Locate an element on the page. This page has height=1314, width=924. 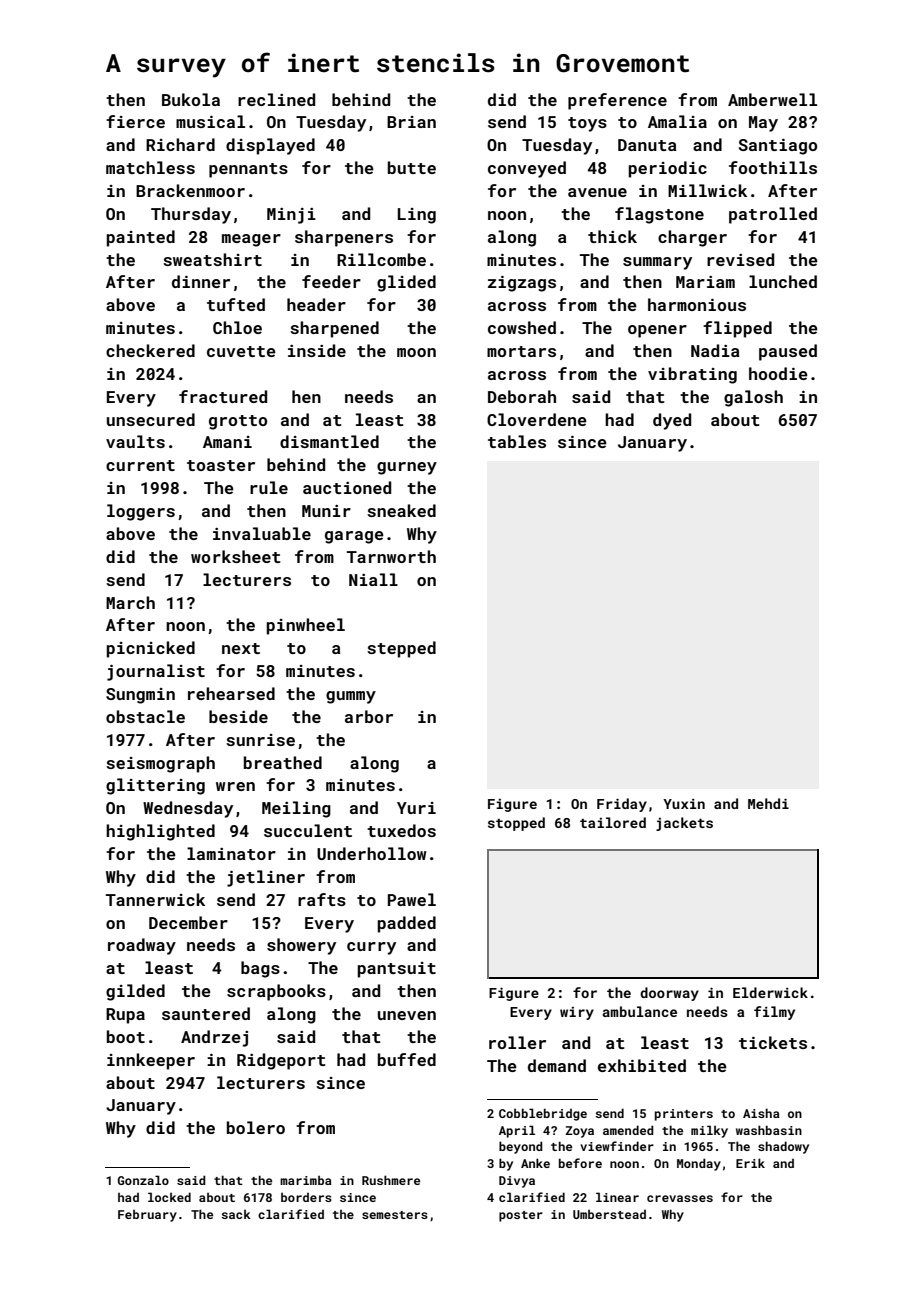
painted is located at coordinates (141, 238).
